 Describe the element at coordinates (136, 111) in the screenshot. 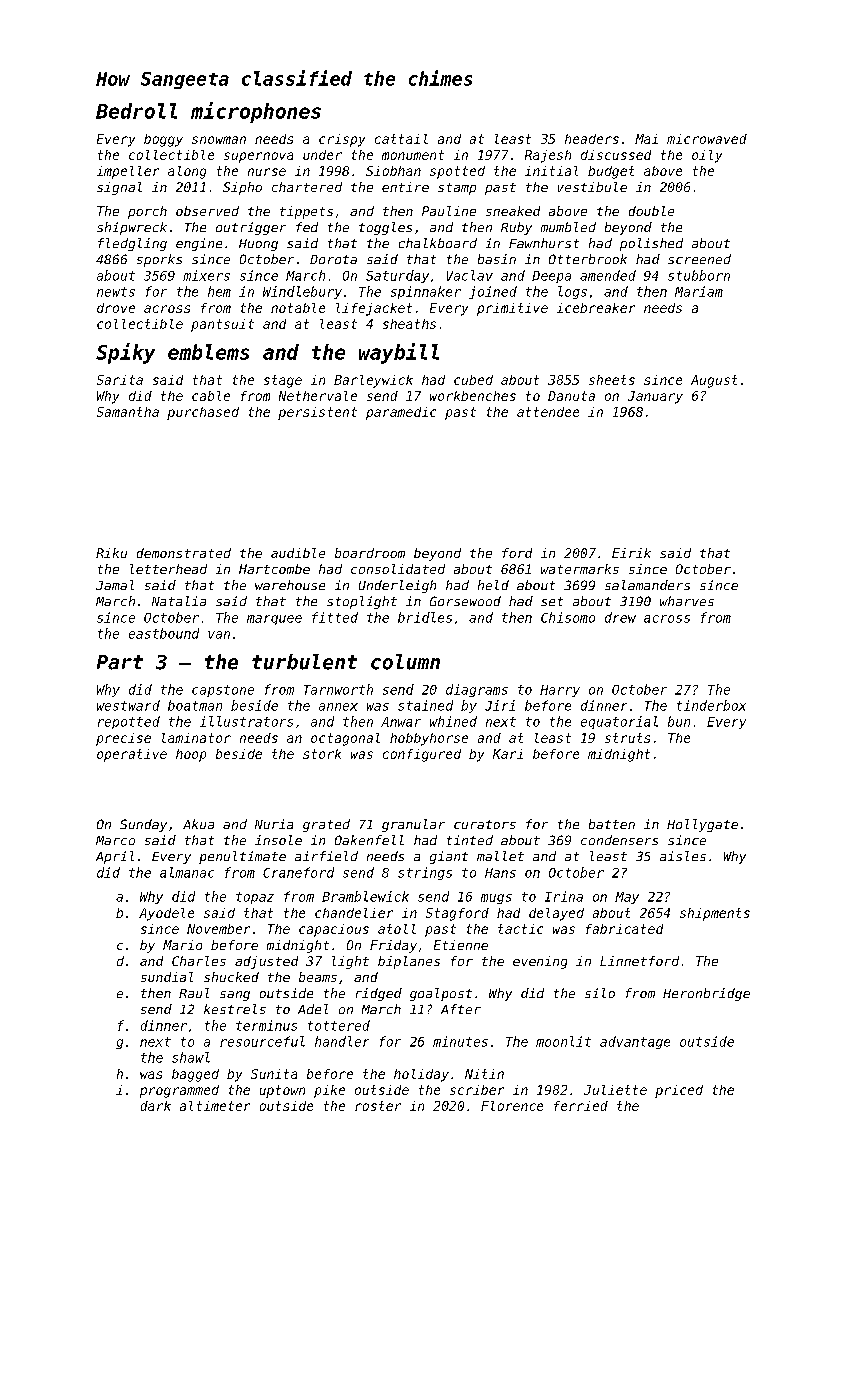

I see `Bedroll` at that location.
